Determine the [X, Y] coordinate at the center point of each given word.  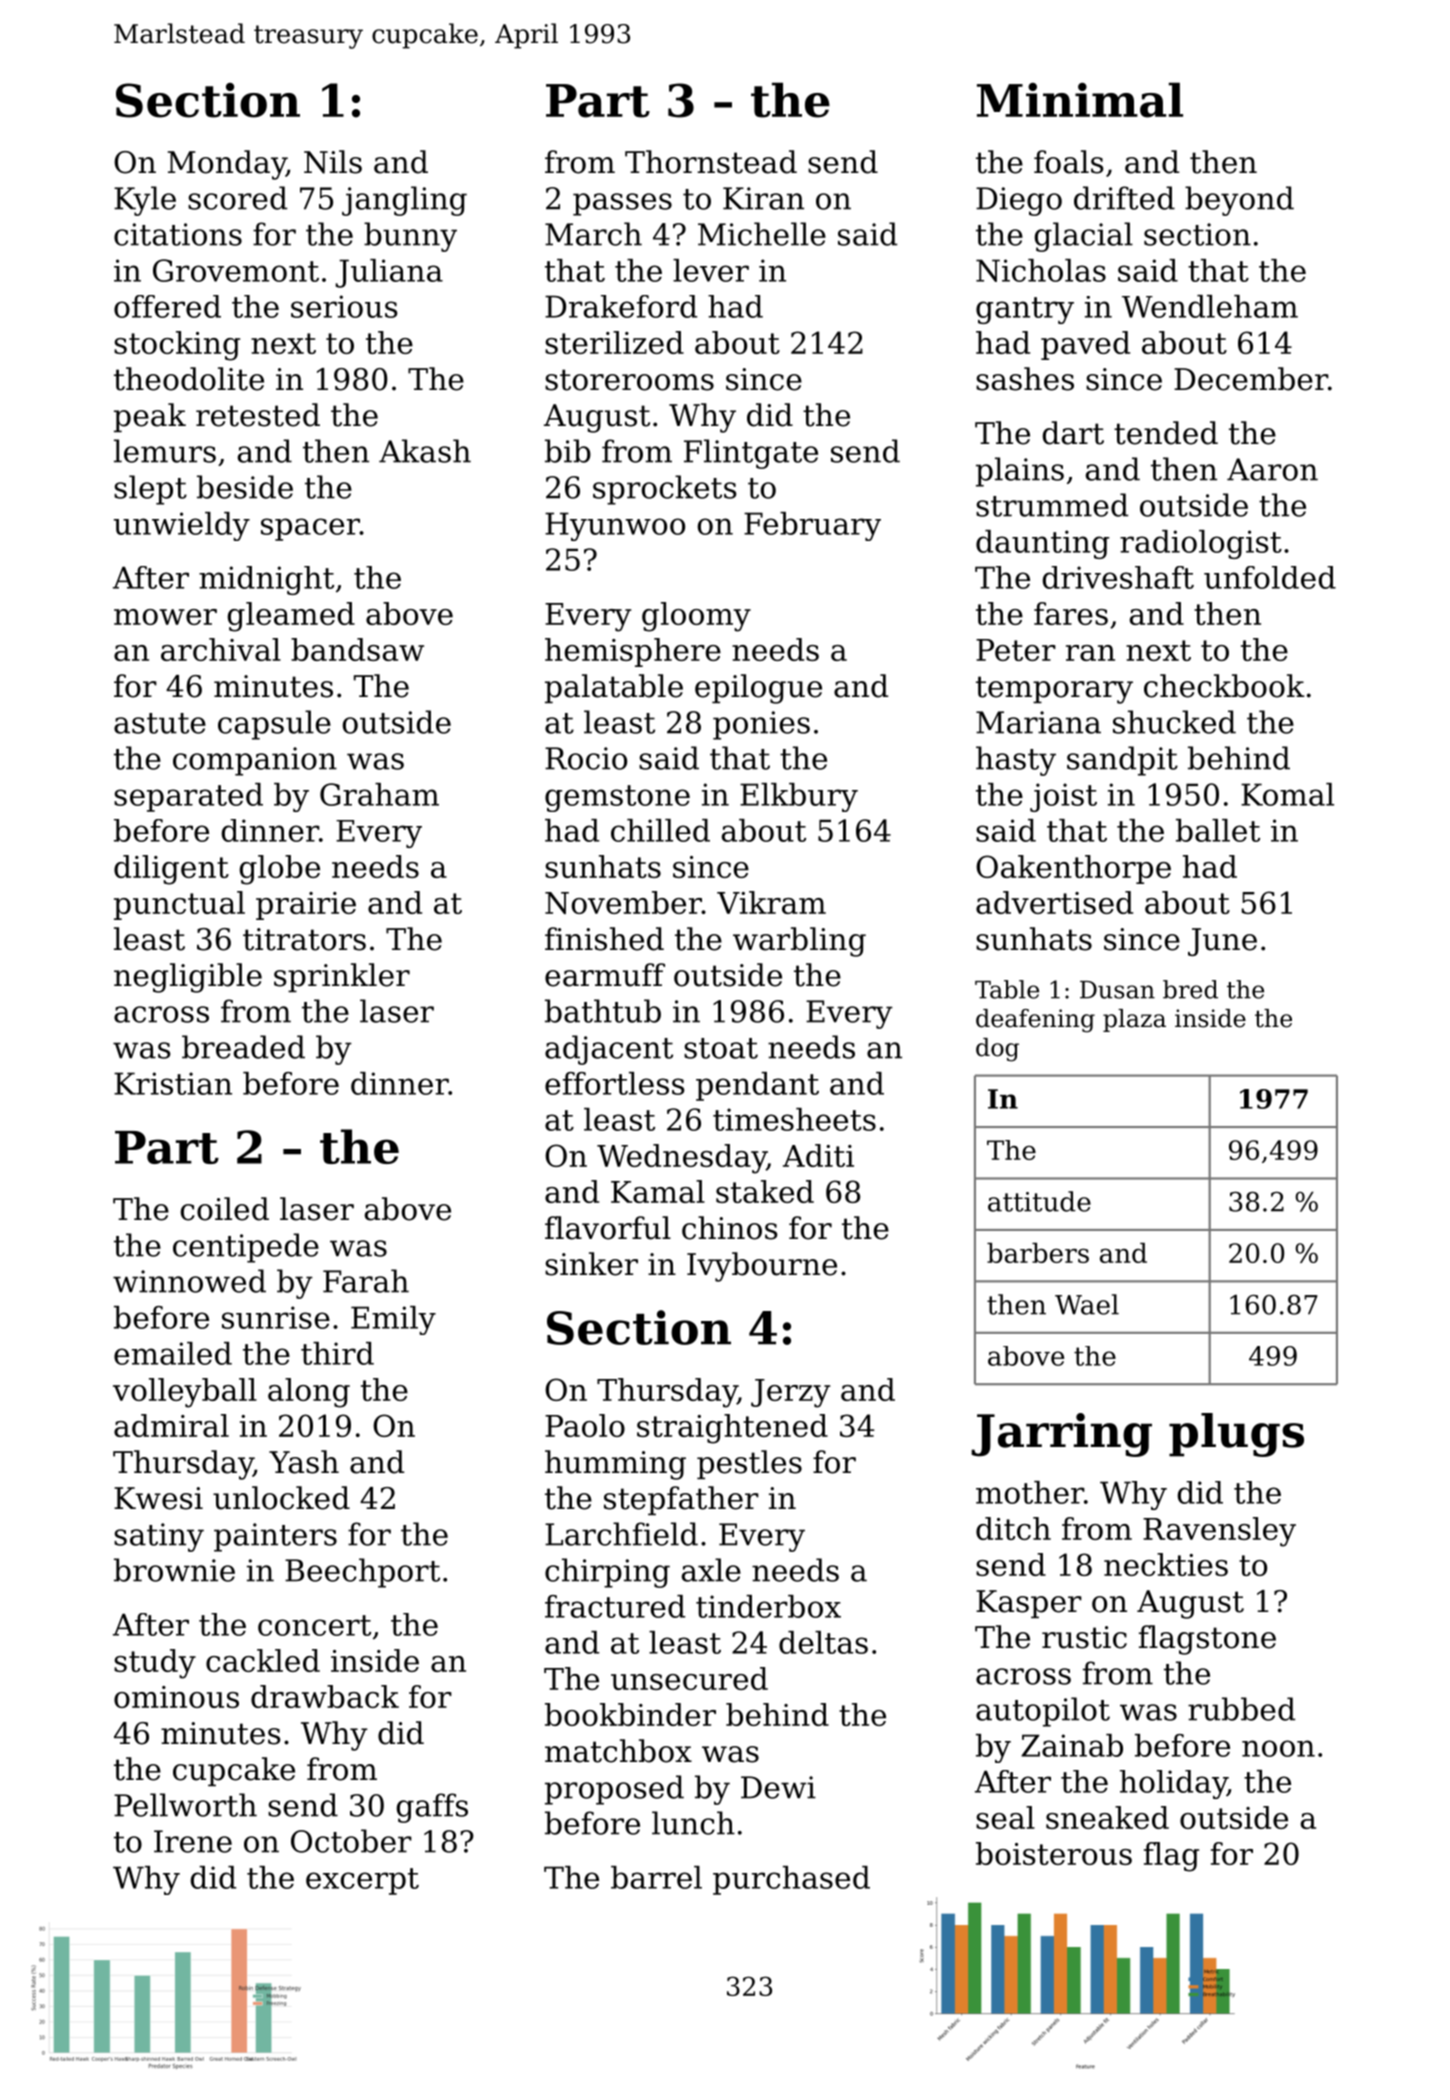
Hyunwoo [615, 526]
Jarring [1061, 1435]
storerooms [629, 380]
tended [1166, 433]
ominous [176, 1697]
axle [711, 1570]
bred [1190, 989]
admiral [171, 1425]
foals [1069, 162]
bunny [410, 237]
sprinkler [342, 977]
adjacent [609, 1050]
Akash [425, 451]
